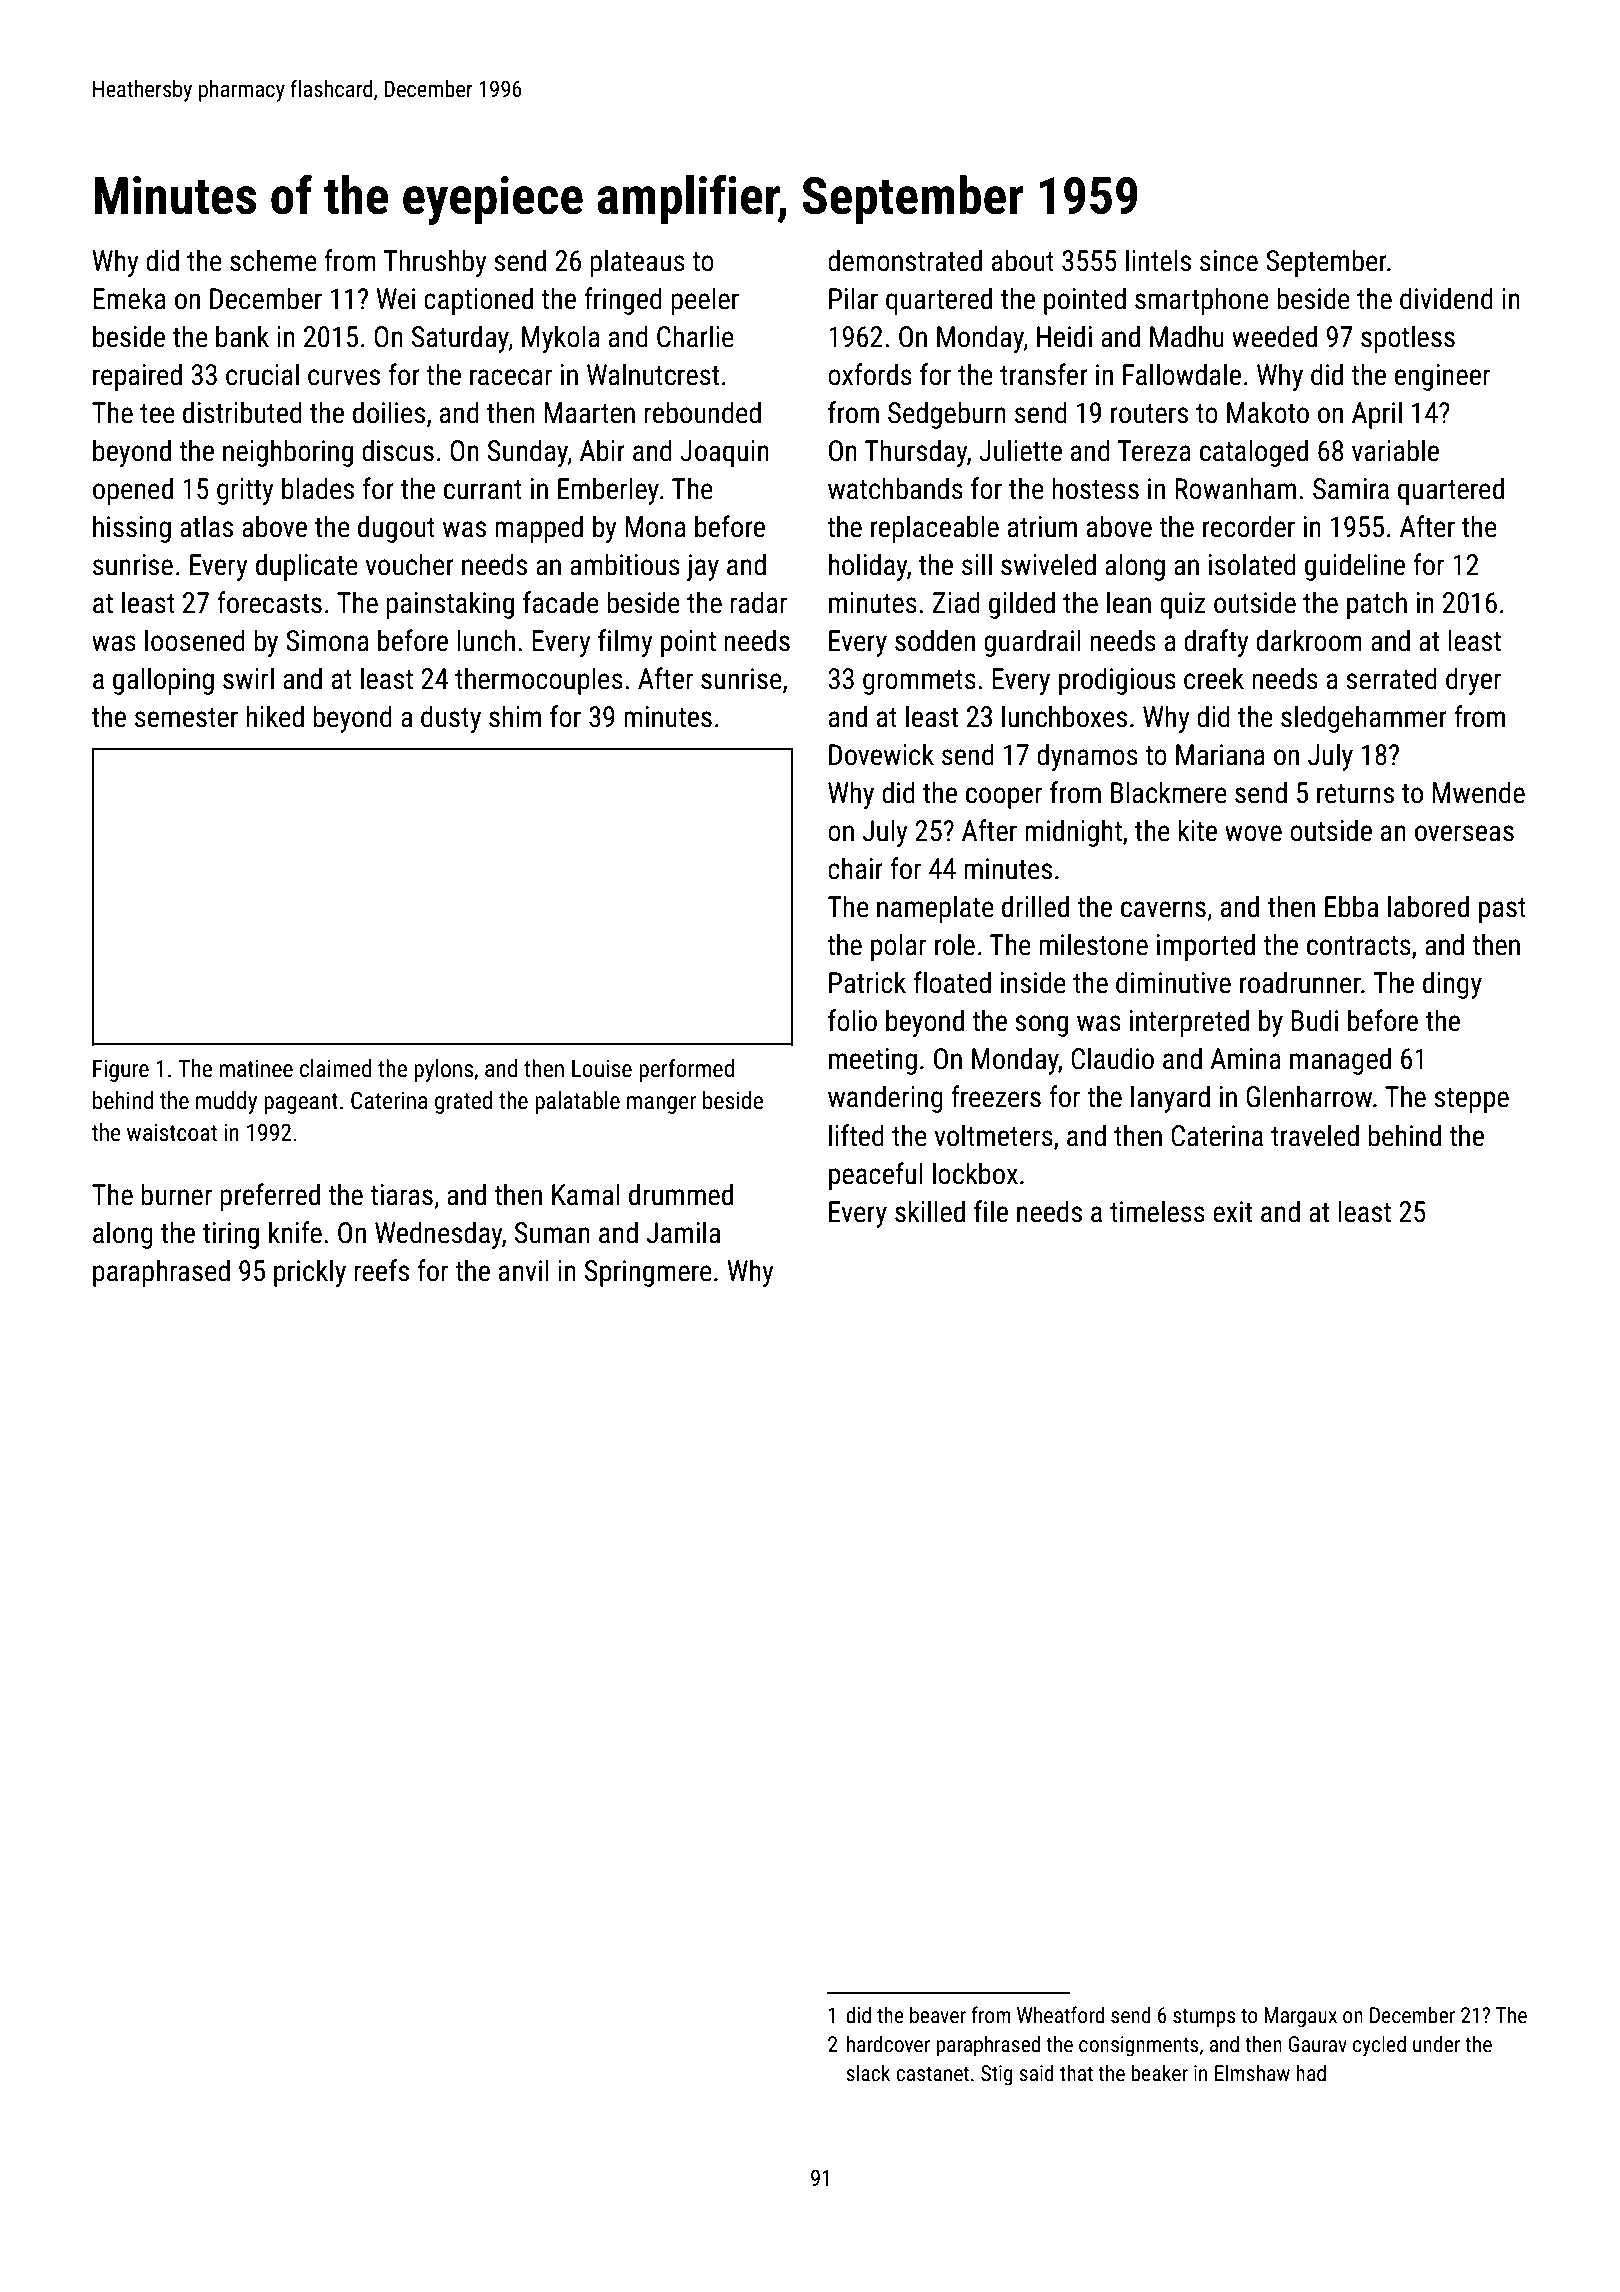 This screenshot has width=1620, height=2292. Describe the element at coordinates (648, 1273) in the screenshot. I see `Springmere` at that location.
